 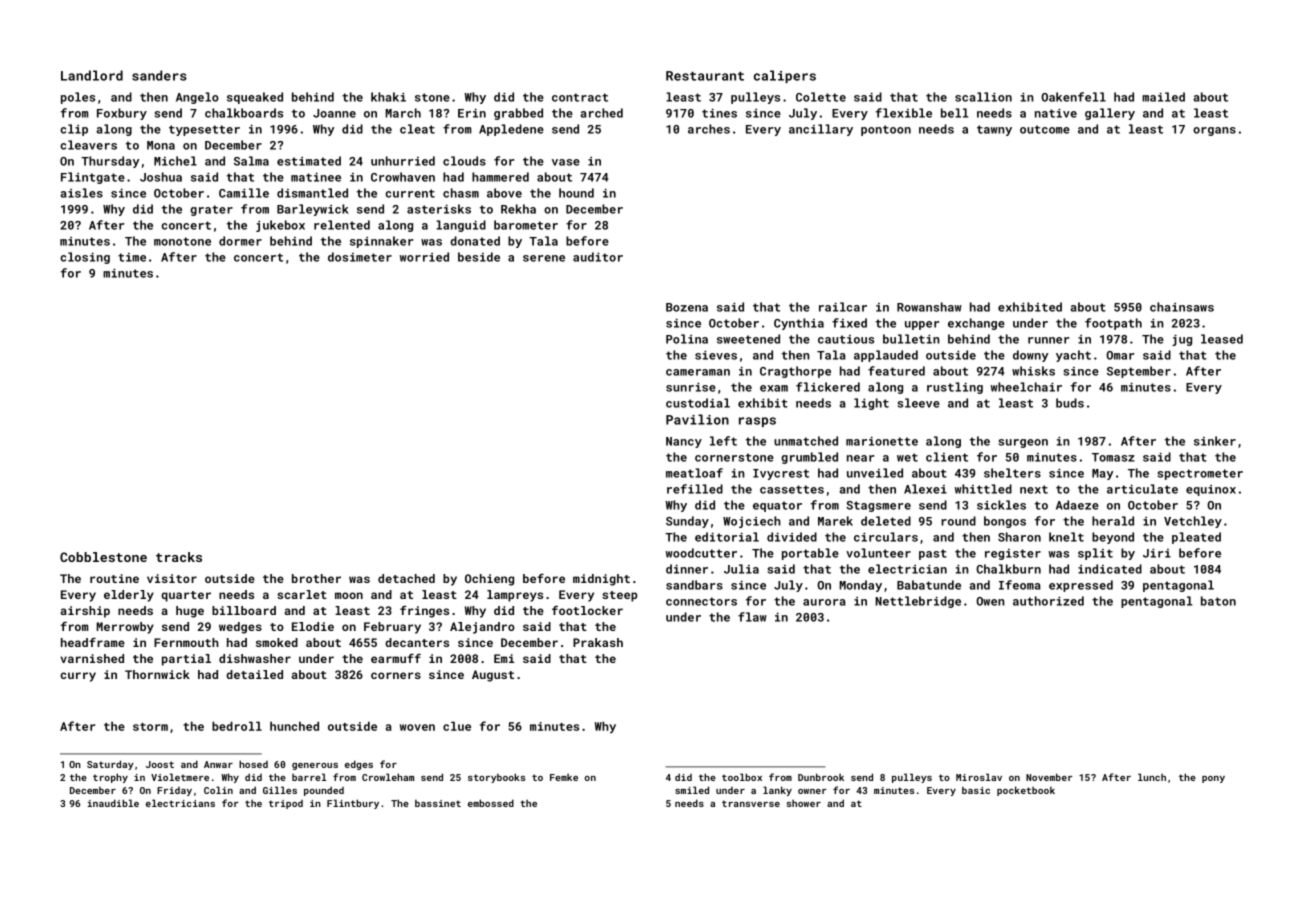 I want to click on whisks, so click(x=1033, y=371).
